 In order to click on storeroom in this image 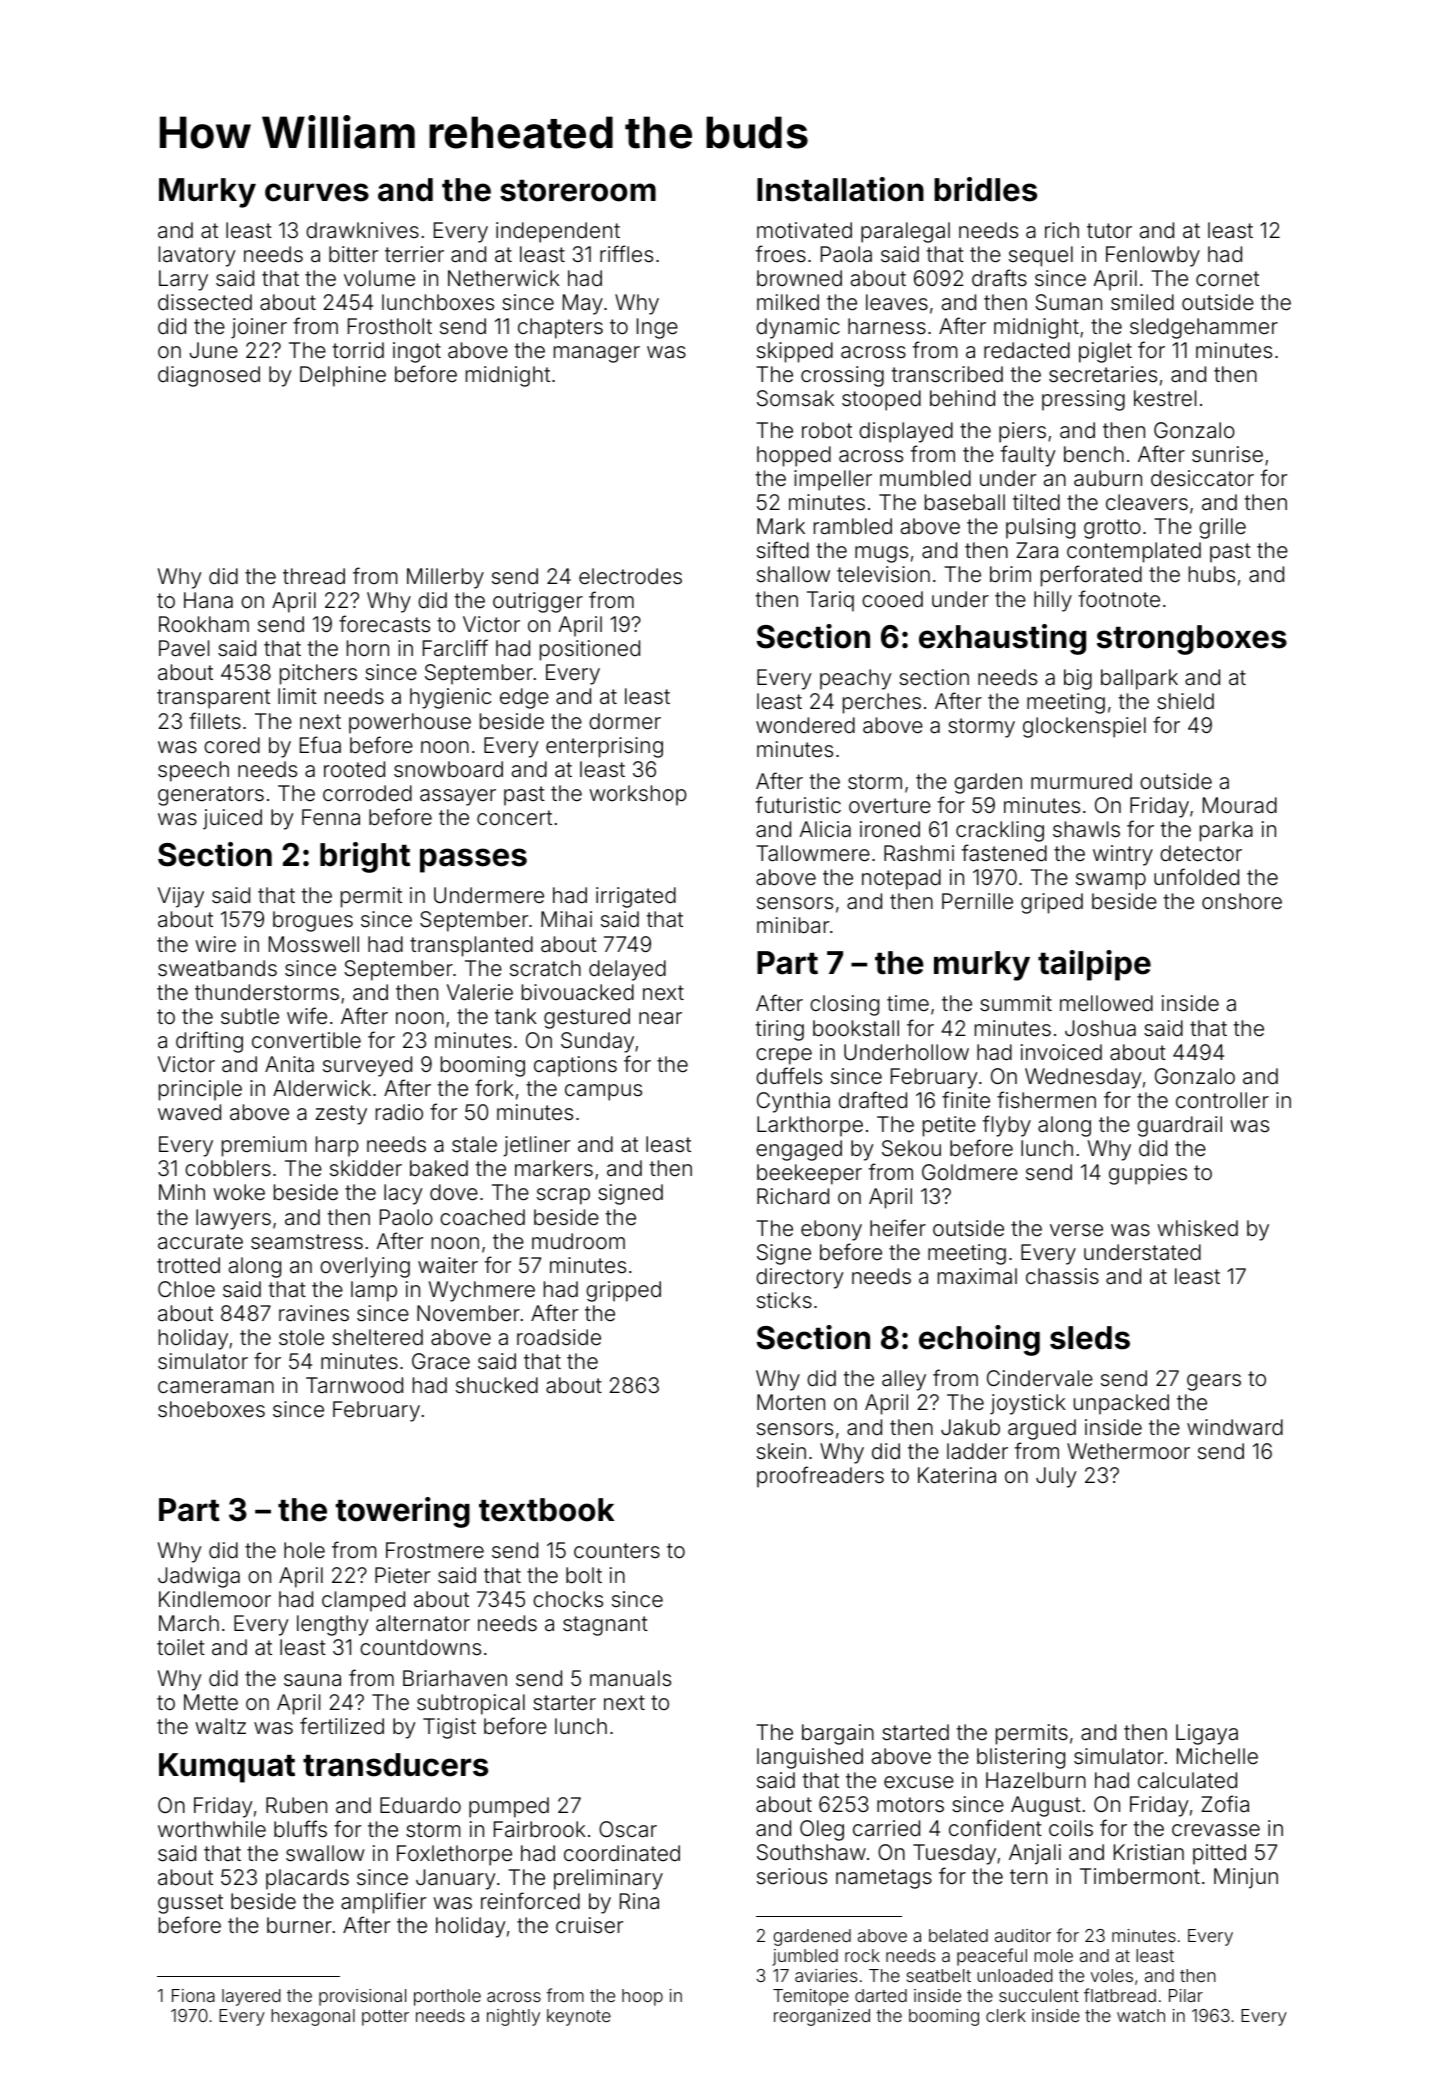, I will do `click(578, 191)`.
